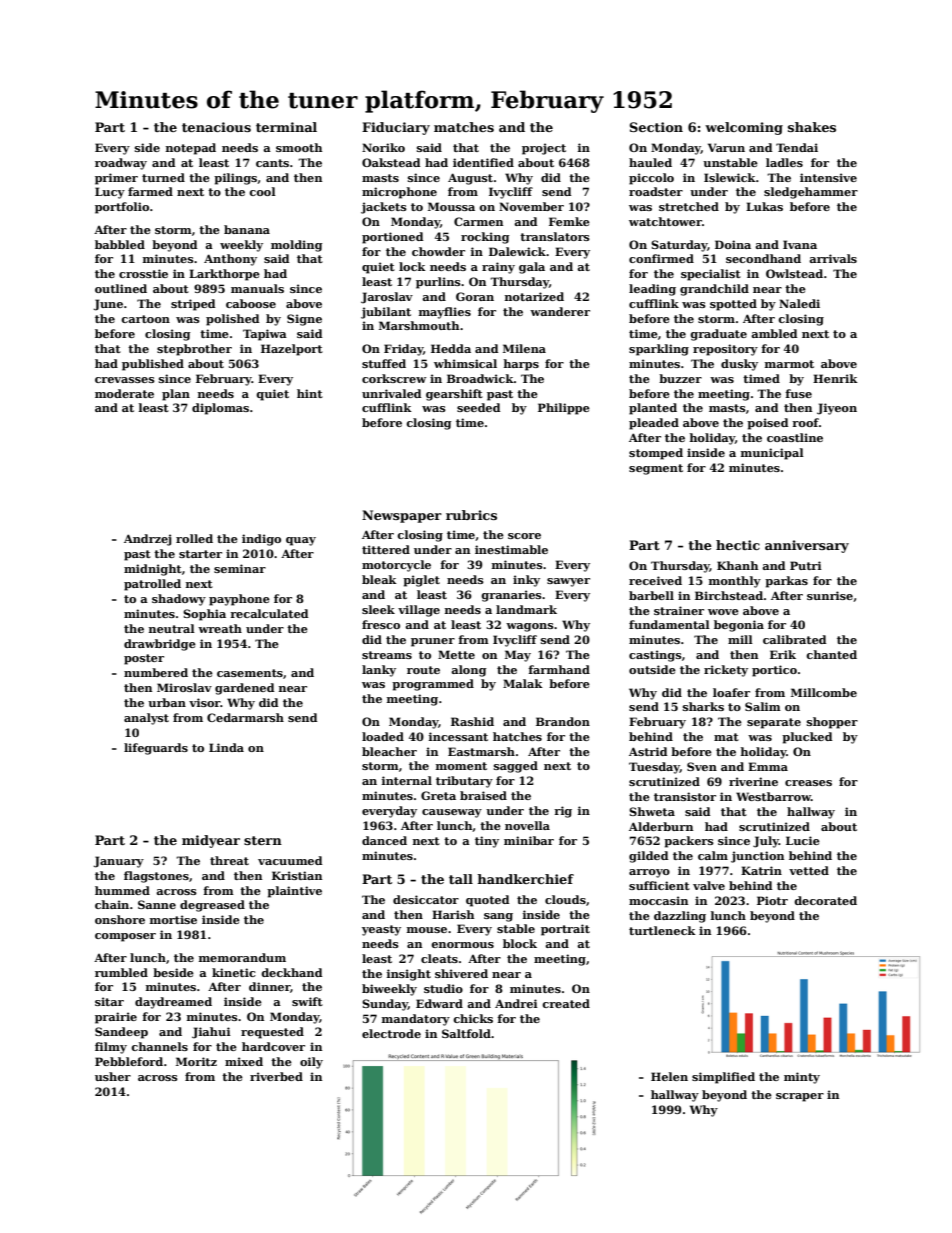 This screenshot has height=1233, width=952. What do you see at coordinates (832, 723) in the screenshot?
I see `shopper` at bounding box center [832, 723].
